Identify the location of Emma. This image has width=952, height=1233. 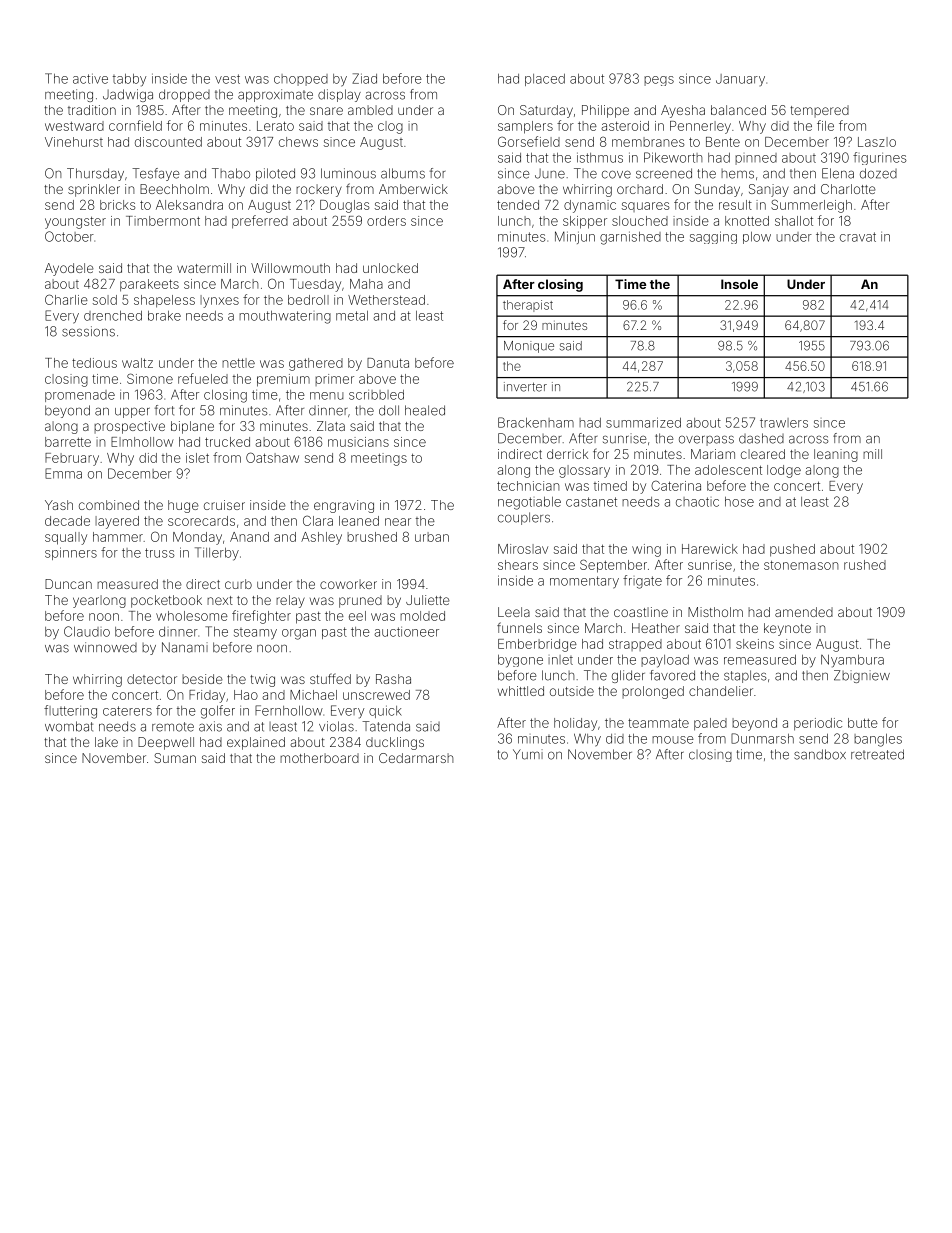
(63, 473).
